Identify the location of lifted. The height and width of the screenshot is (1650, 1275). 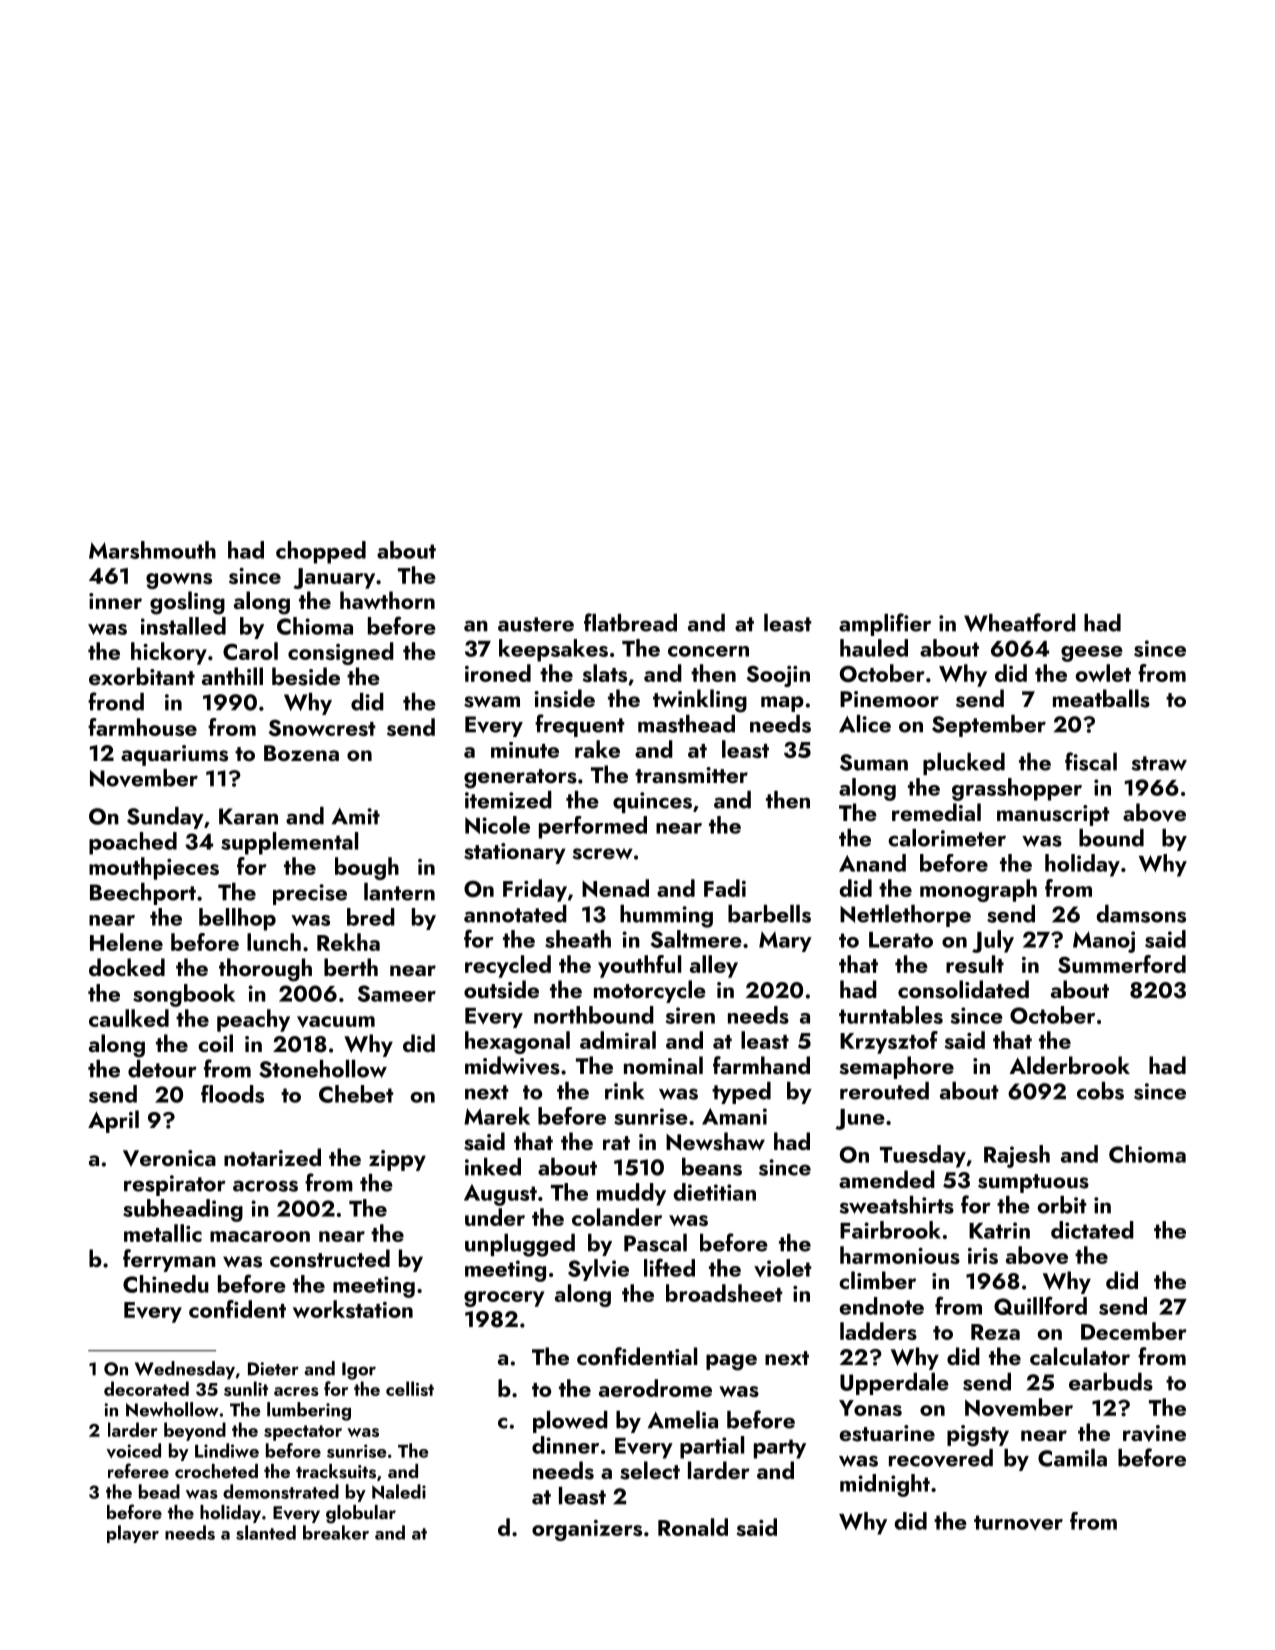
(669, 1267).
